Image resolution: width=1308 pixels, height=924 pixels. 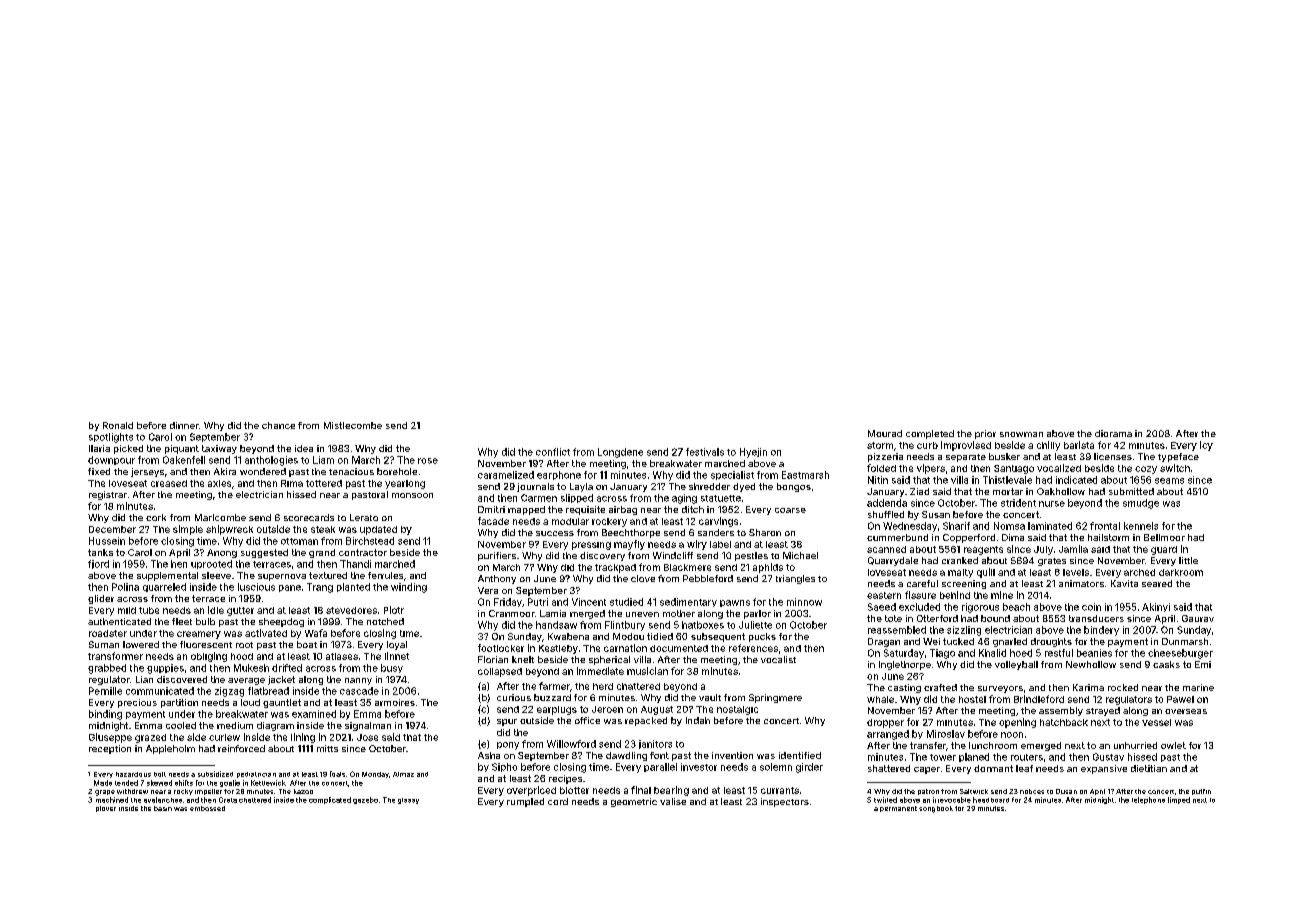 What do you see at coordinates (559, 475) in the screenshot?
I see `earphone` at bounding box center [559, 475].
